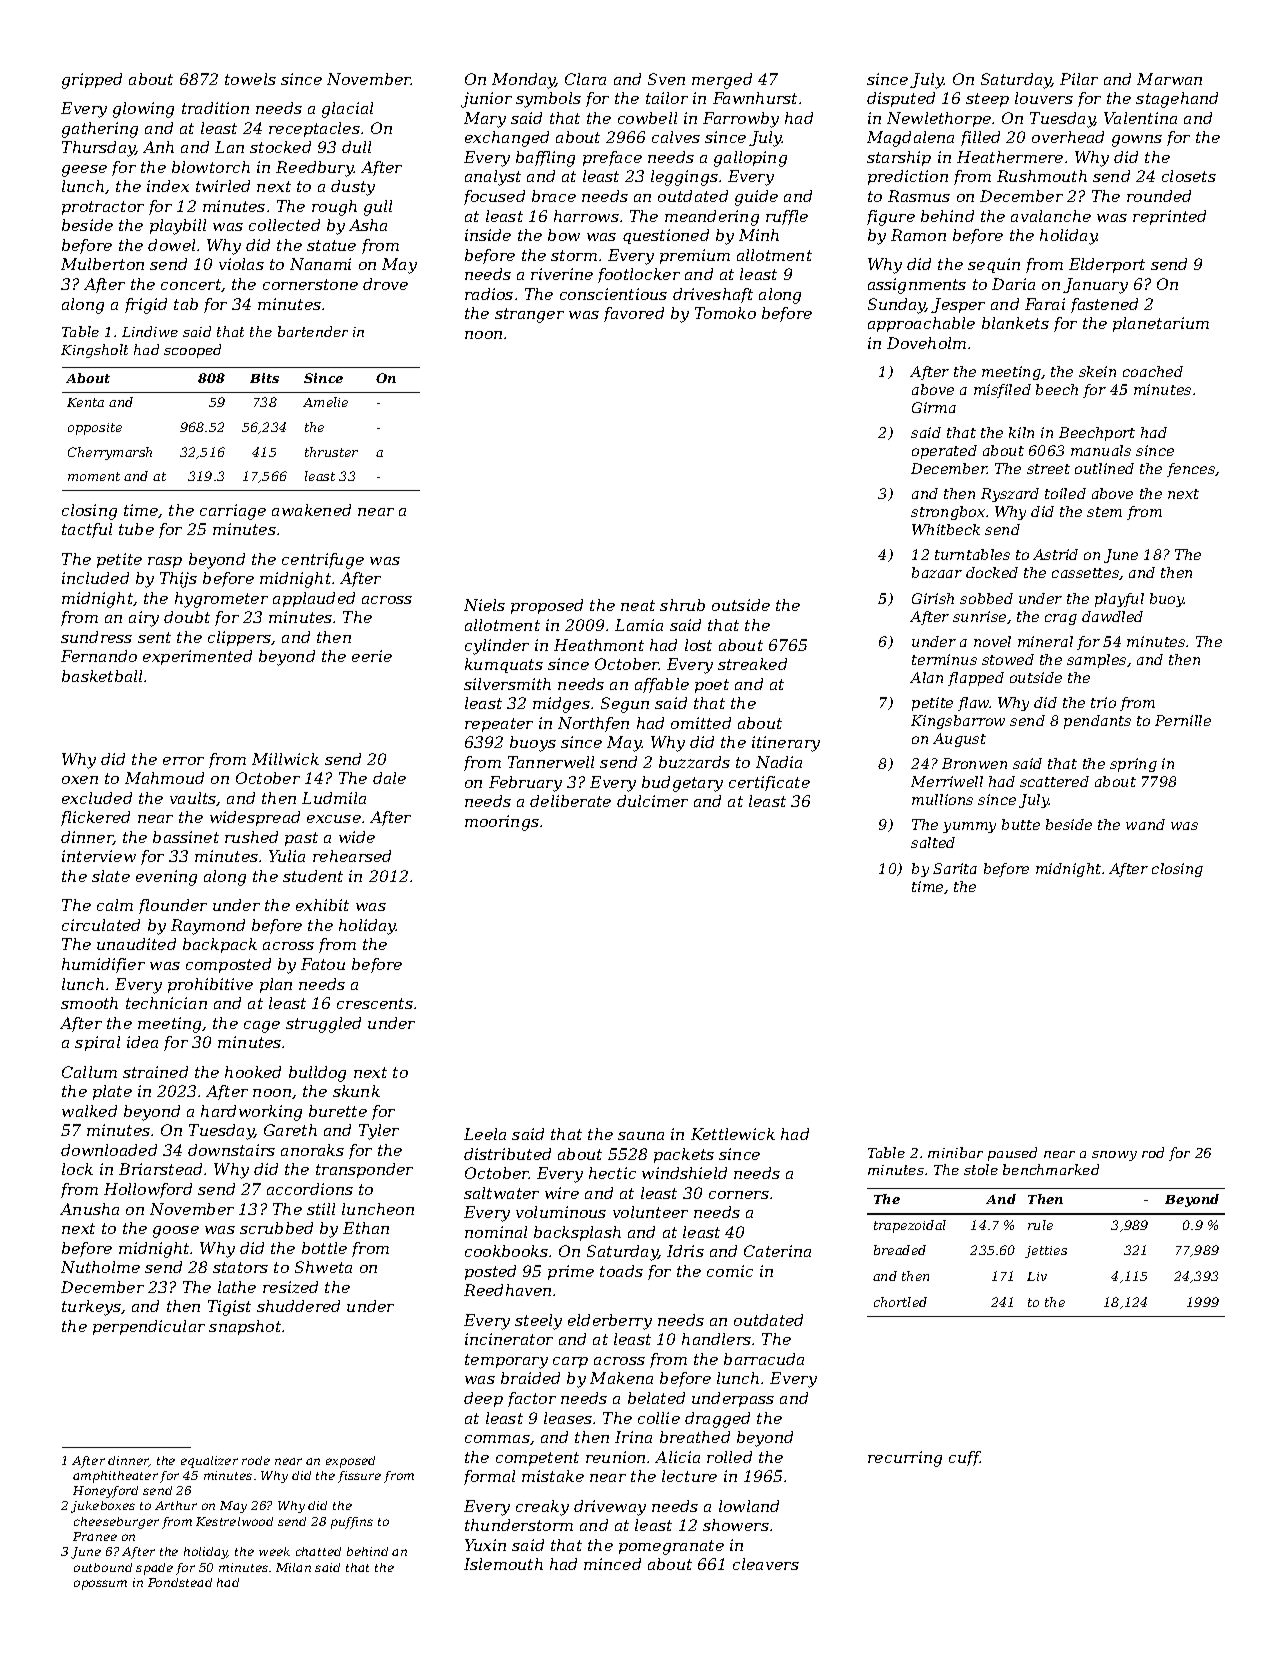 This document has height=1666, width=1287. What do you see at coordinates (1079, 79) in the document?
I see `Pilar` at bounding box center [1079, 79].
